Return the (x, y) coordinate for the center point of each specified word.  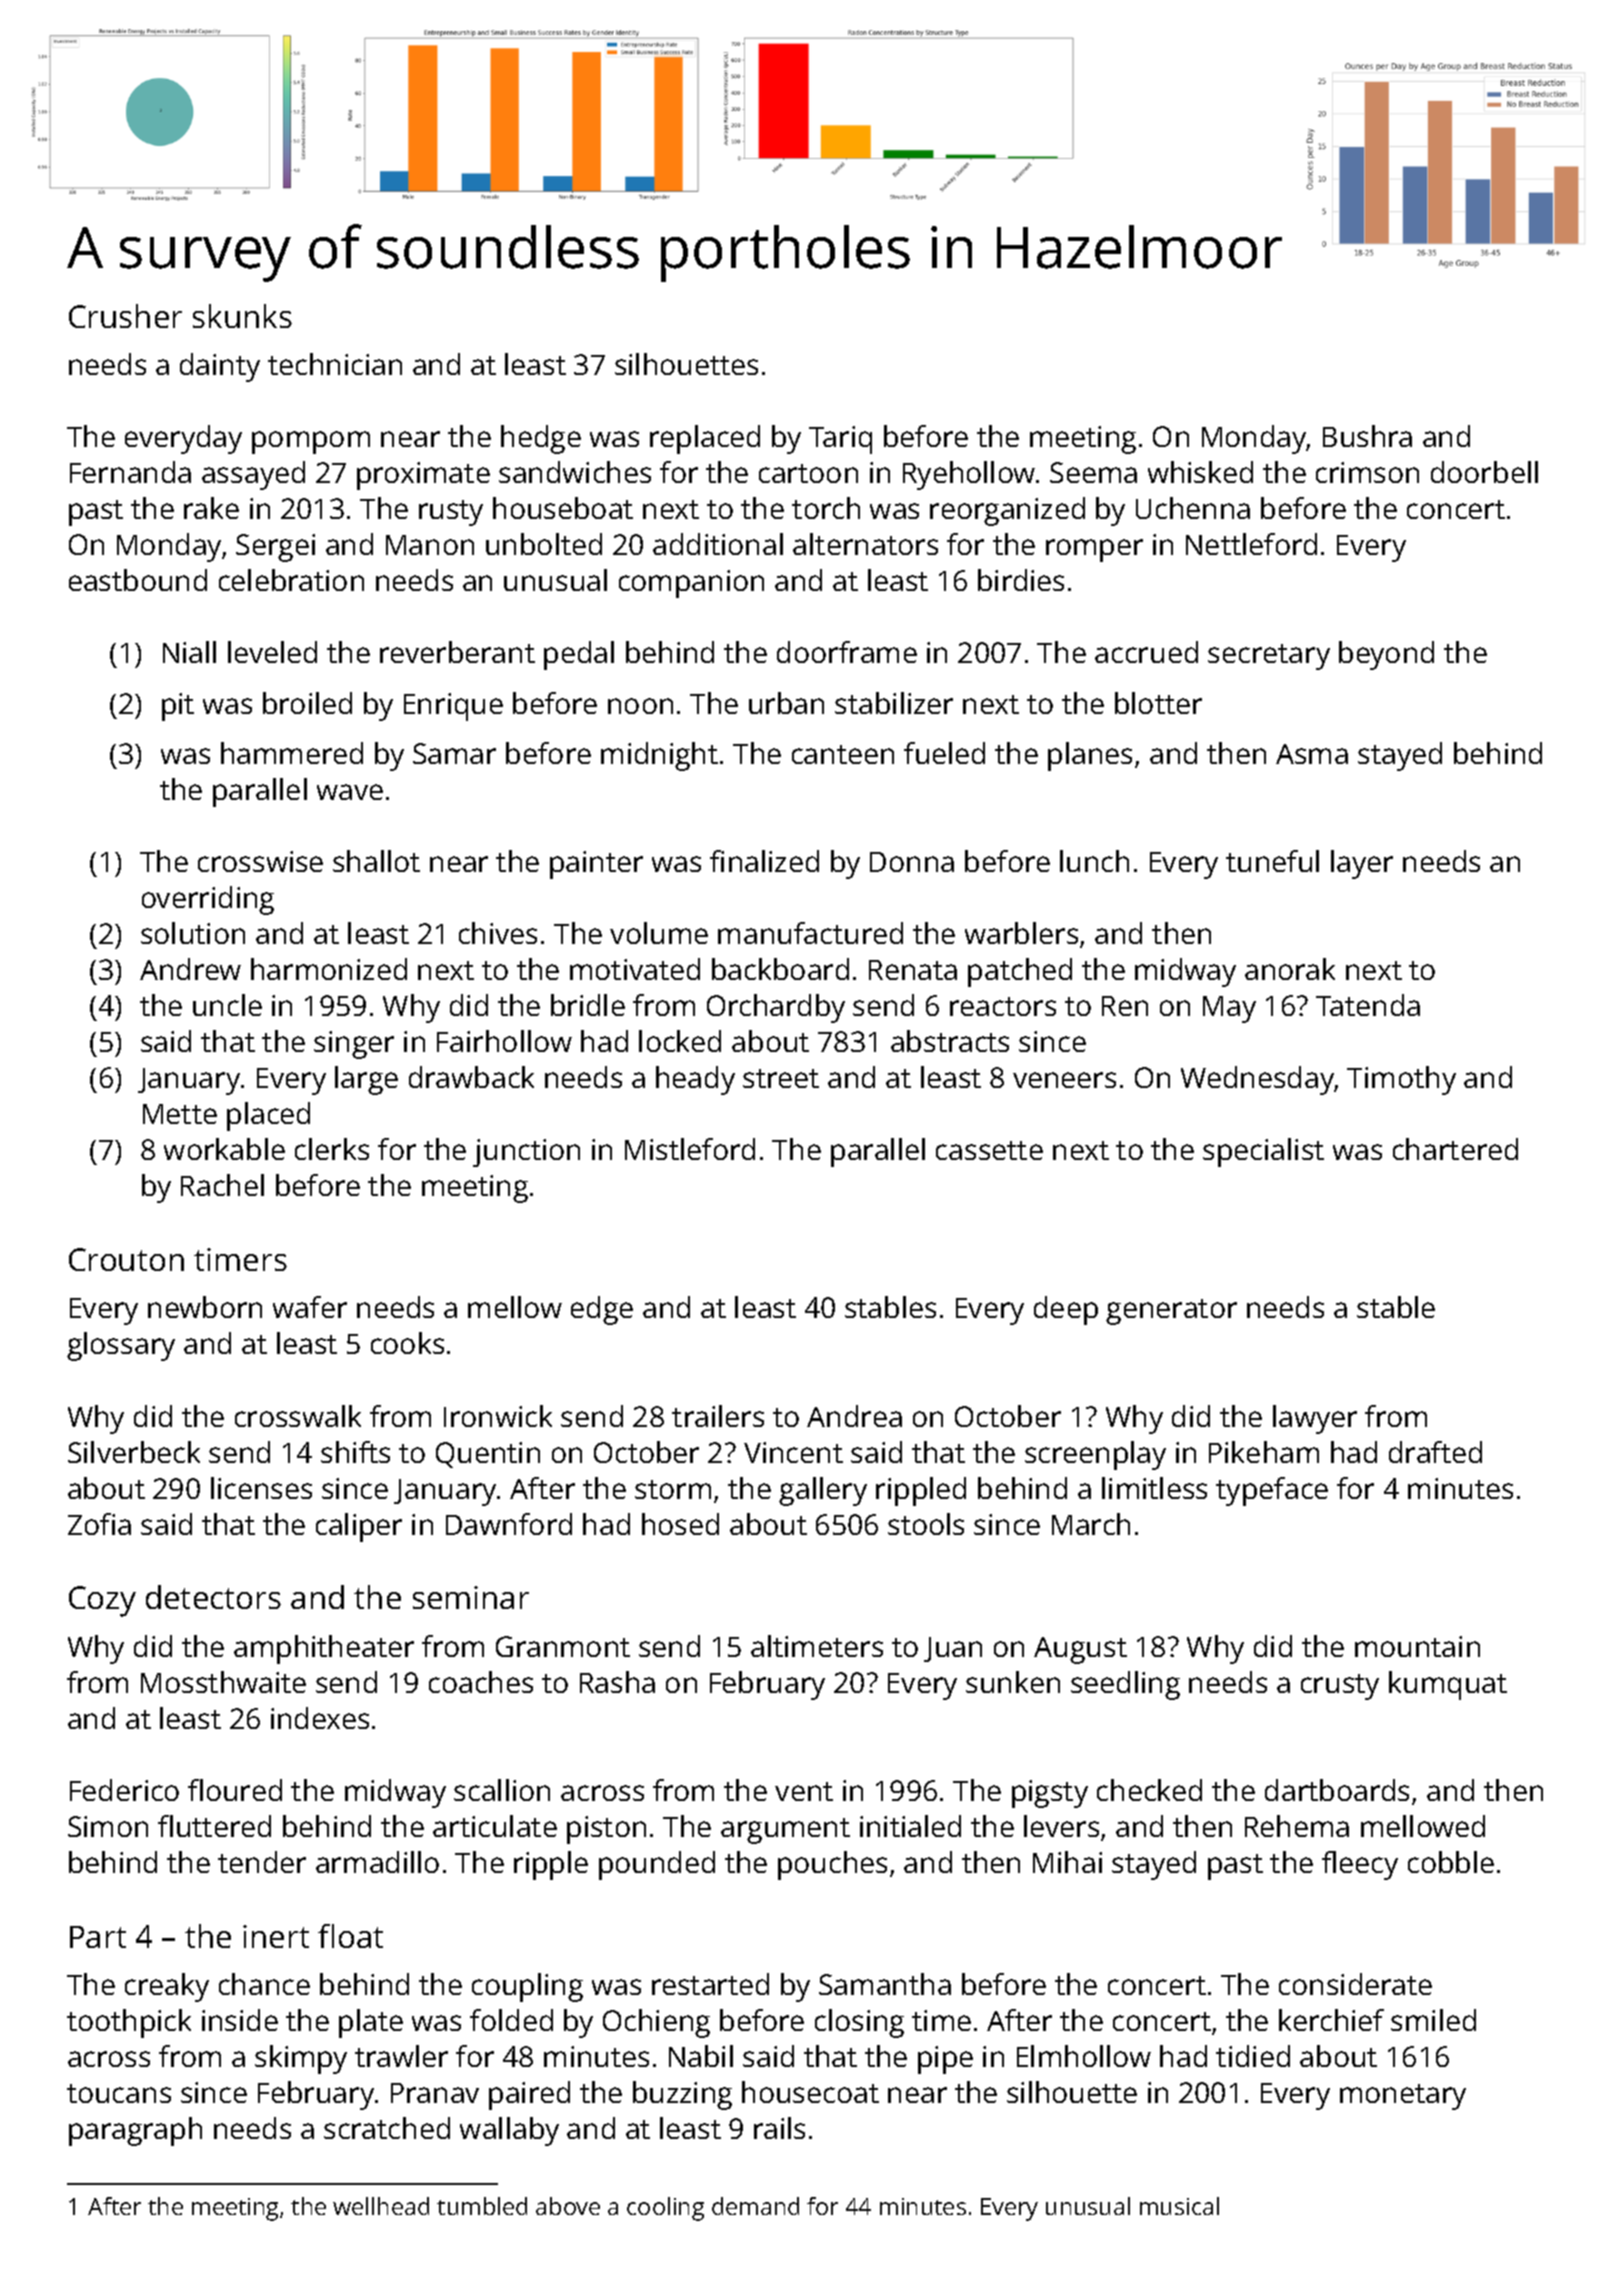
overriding (208, 900)
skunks (242, 316)
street (781, 1078)
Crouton (126, 1259)
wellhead (381, 2206)
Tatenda (1368, 1005)
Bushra (1367, 436)
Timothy (1401, 1080)
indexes (320, 1718)
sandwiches (575, 472)
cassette (989, 1150)
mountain (1417, 1646)
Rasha (617, 1682)
